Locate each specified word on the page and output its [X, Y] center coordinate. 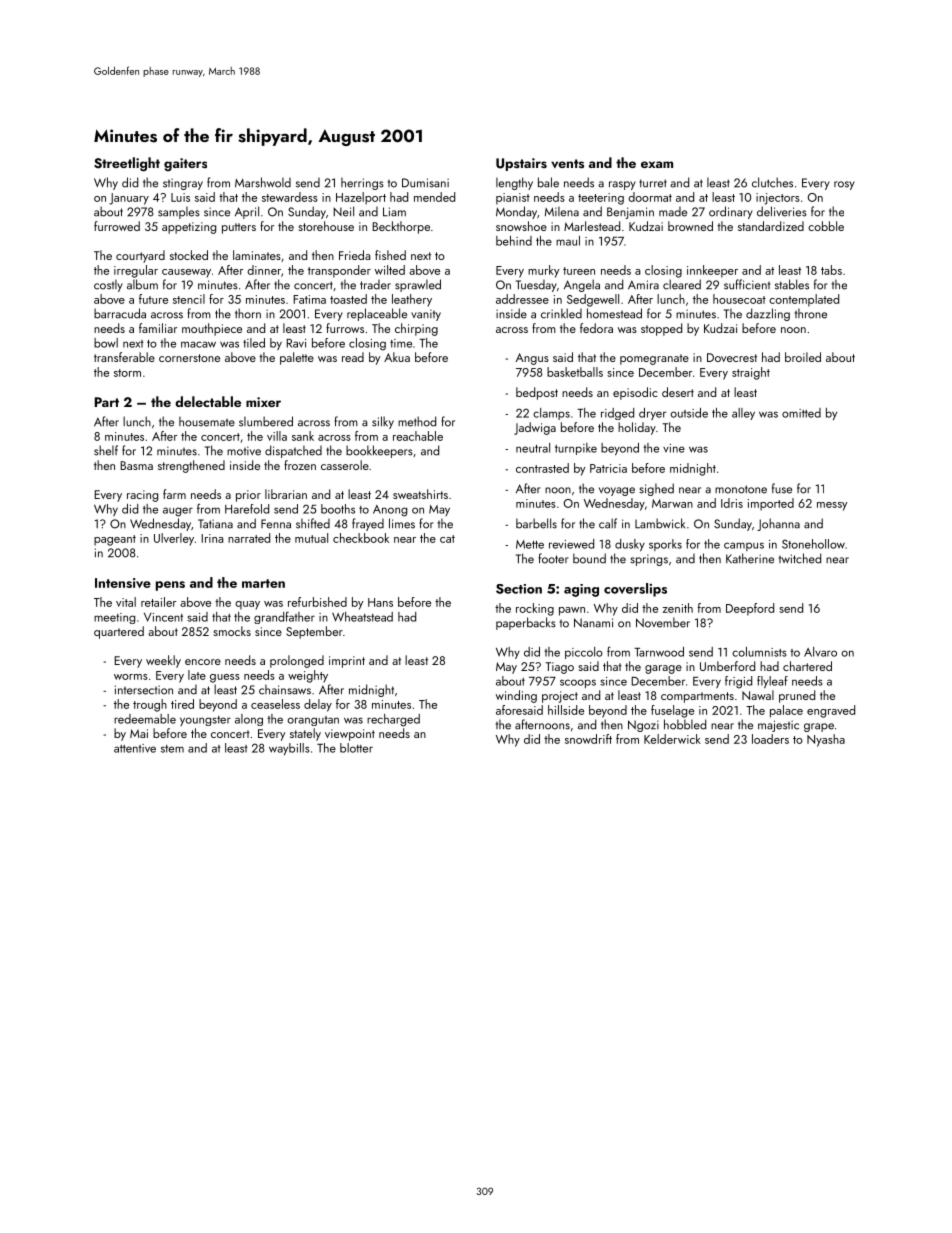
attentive [135, 748]
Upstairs [521, 164]
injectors [778, 199]
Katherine [750, 558]
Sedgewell [593, 300]
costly [108, 285]
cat [447, 539]
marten [263, 583]
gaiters [185, 165]
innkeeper [712, 271]
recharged [393, 720]
